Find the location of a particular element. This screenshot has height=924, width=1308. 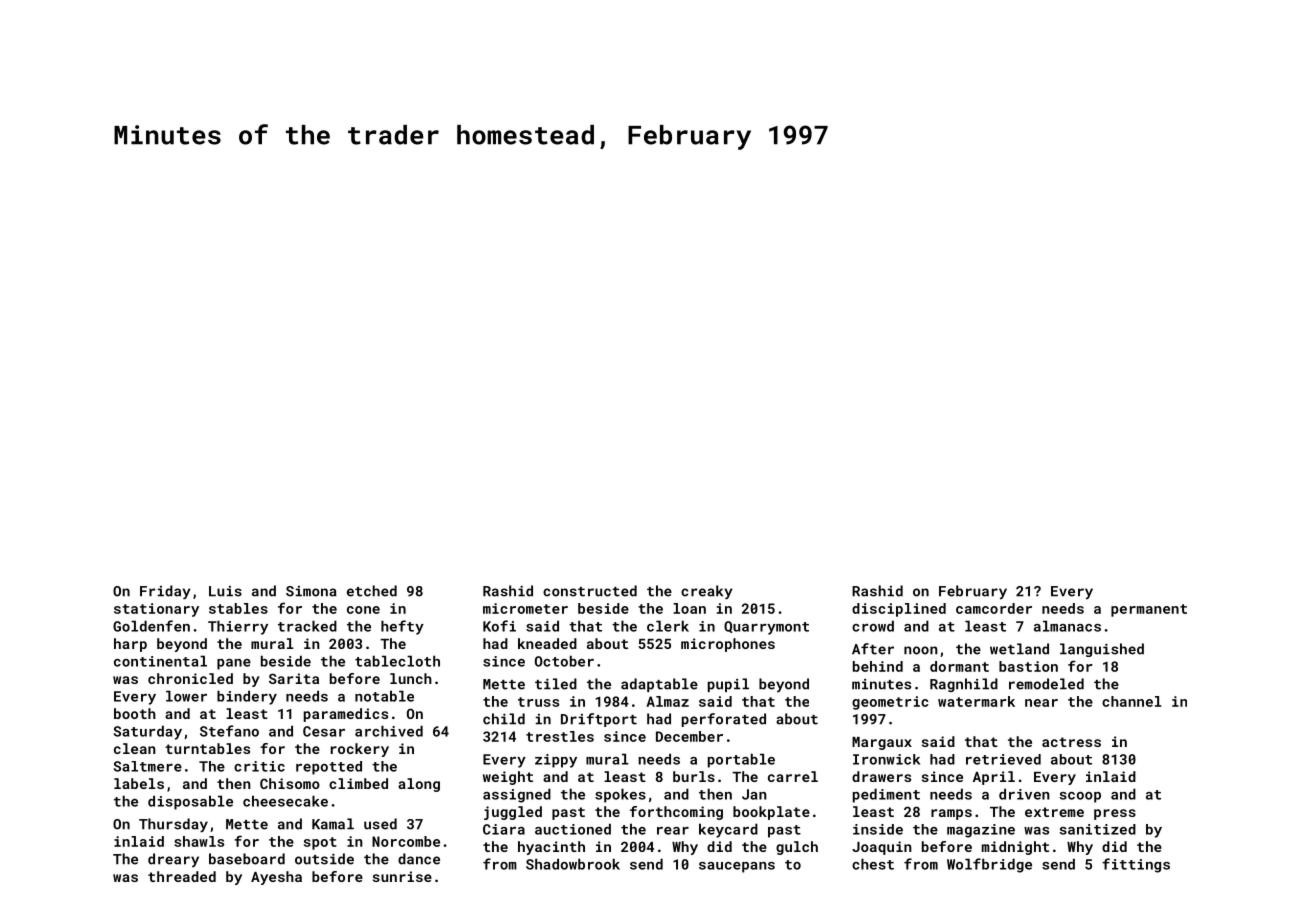

forthcoming is located at coordinates (676, 813).
